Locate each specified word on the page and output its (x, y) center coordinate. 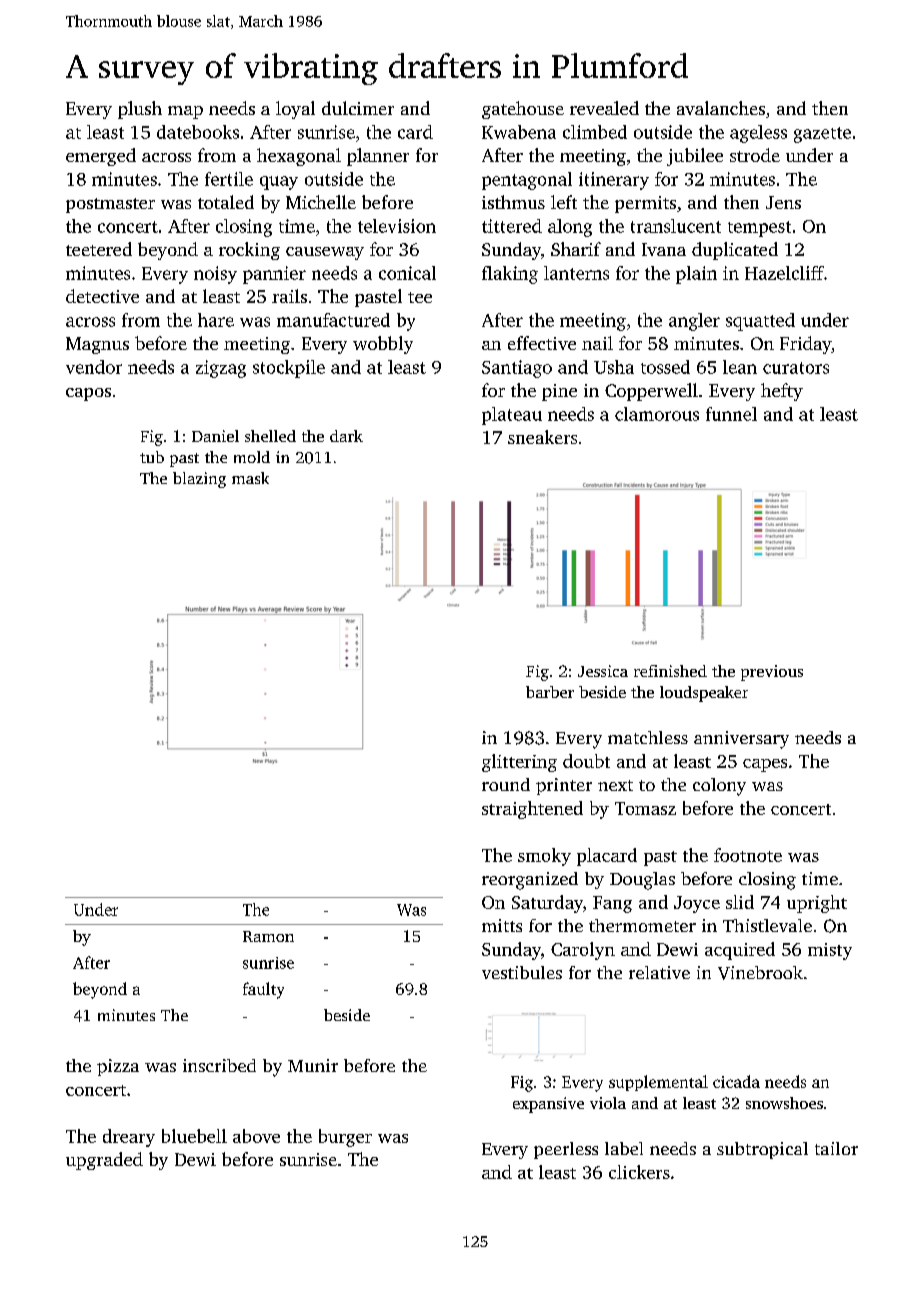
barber (550, 692)
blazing (199, 480)
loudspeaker (704, 694)
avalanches (721, 108)
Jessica (603, 671)
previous (772, 673)
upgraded (104, 1161)
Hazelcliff (784, 273)
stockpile (289, 369)
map (185, 112)
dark (346, 436)
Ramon (268, 936)
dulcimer (358, 108)
